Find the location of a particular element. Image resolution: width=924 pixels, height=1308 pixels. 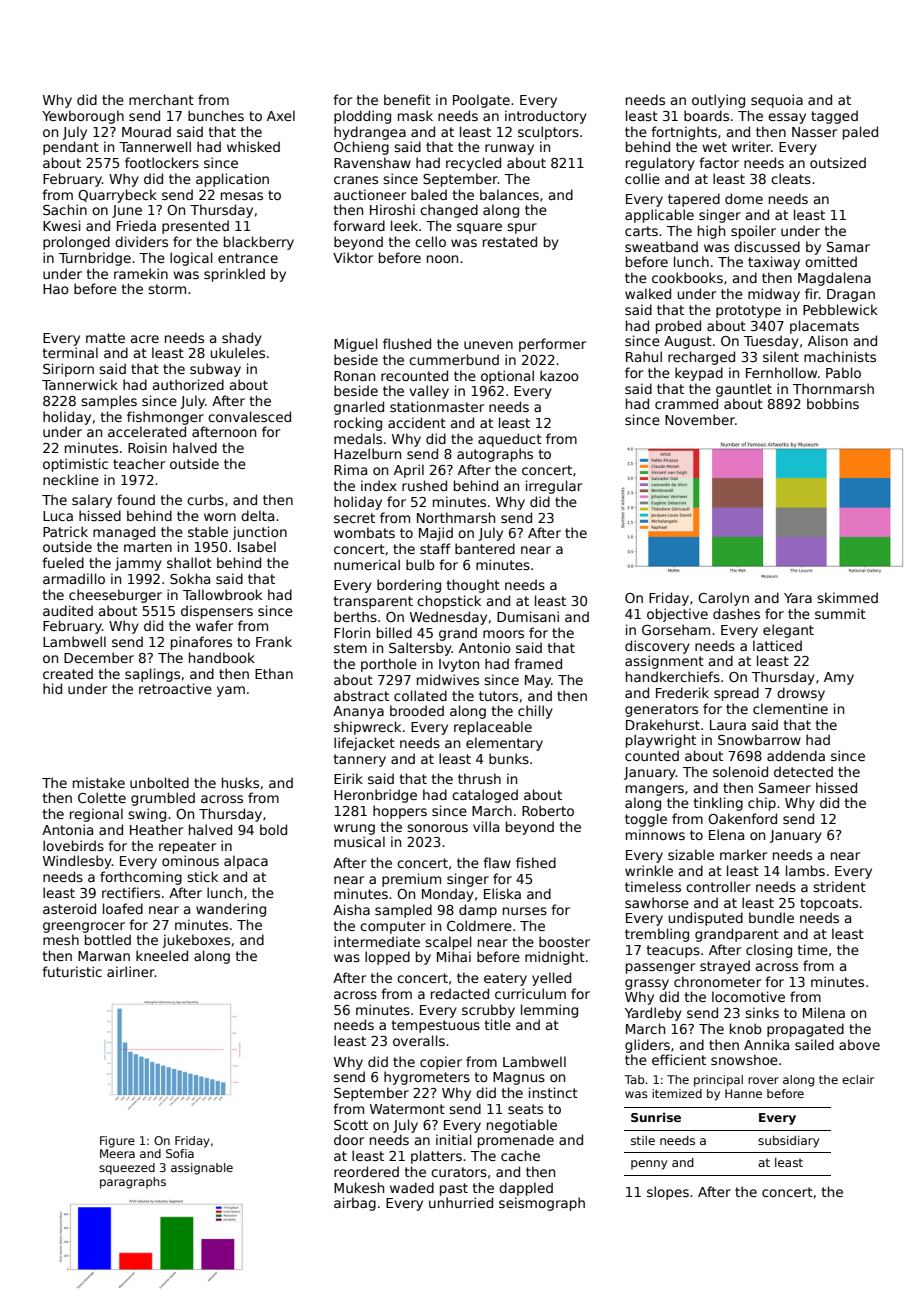

Mihai is located at coordinates (454, 956).
